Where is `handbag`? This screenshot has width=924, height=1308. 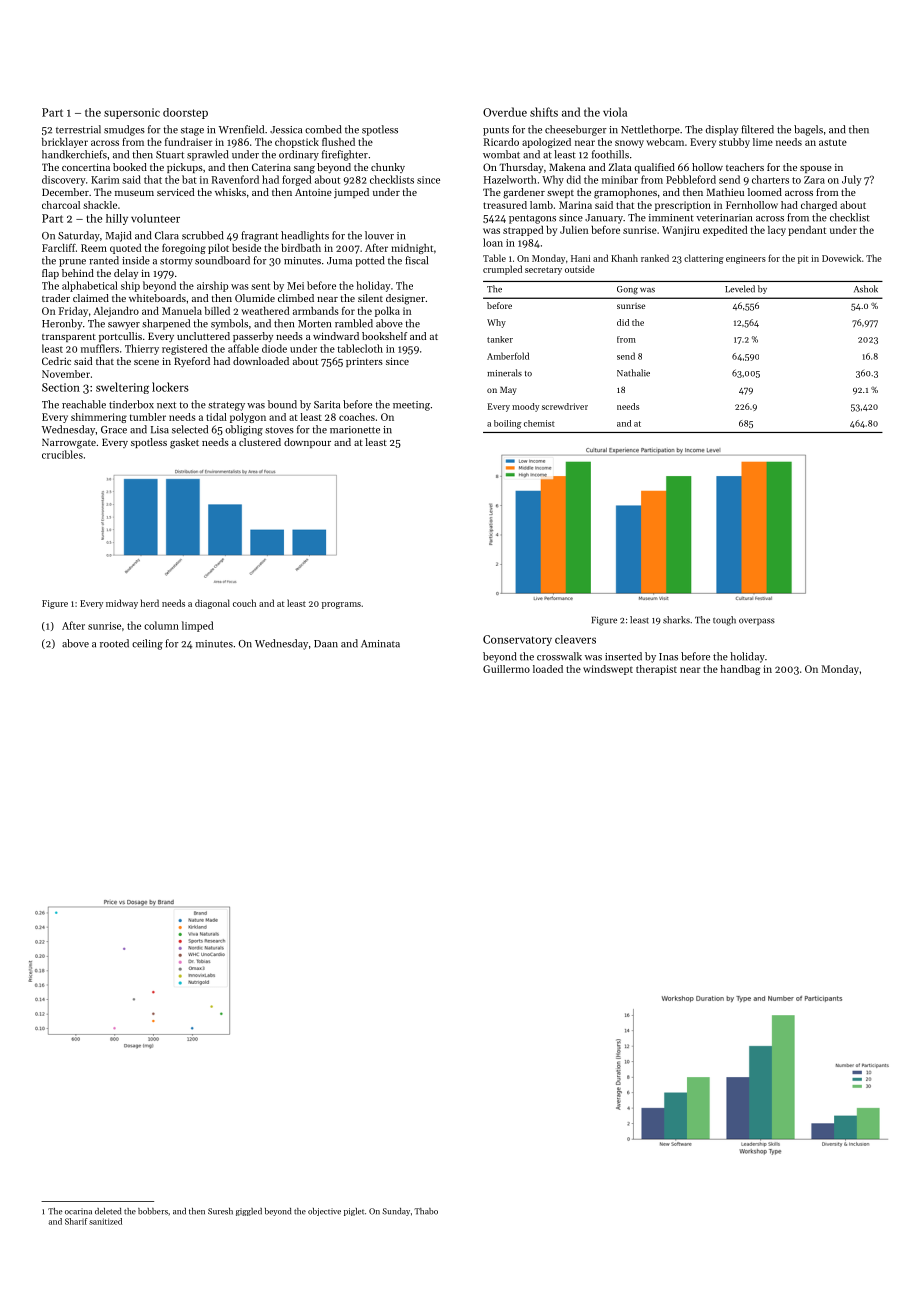
handbag is located at coordinates (740, 670).
